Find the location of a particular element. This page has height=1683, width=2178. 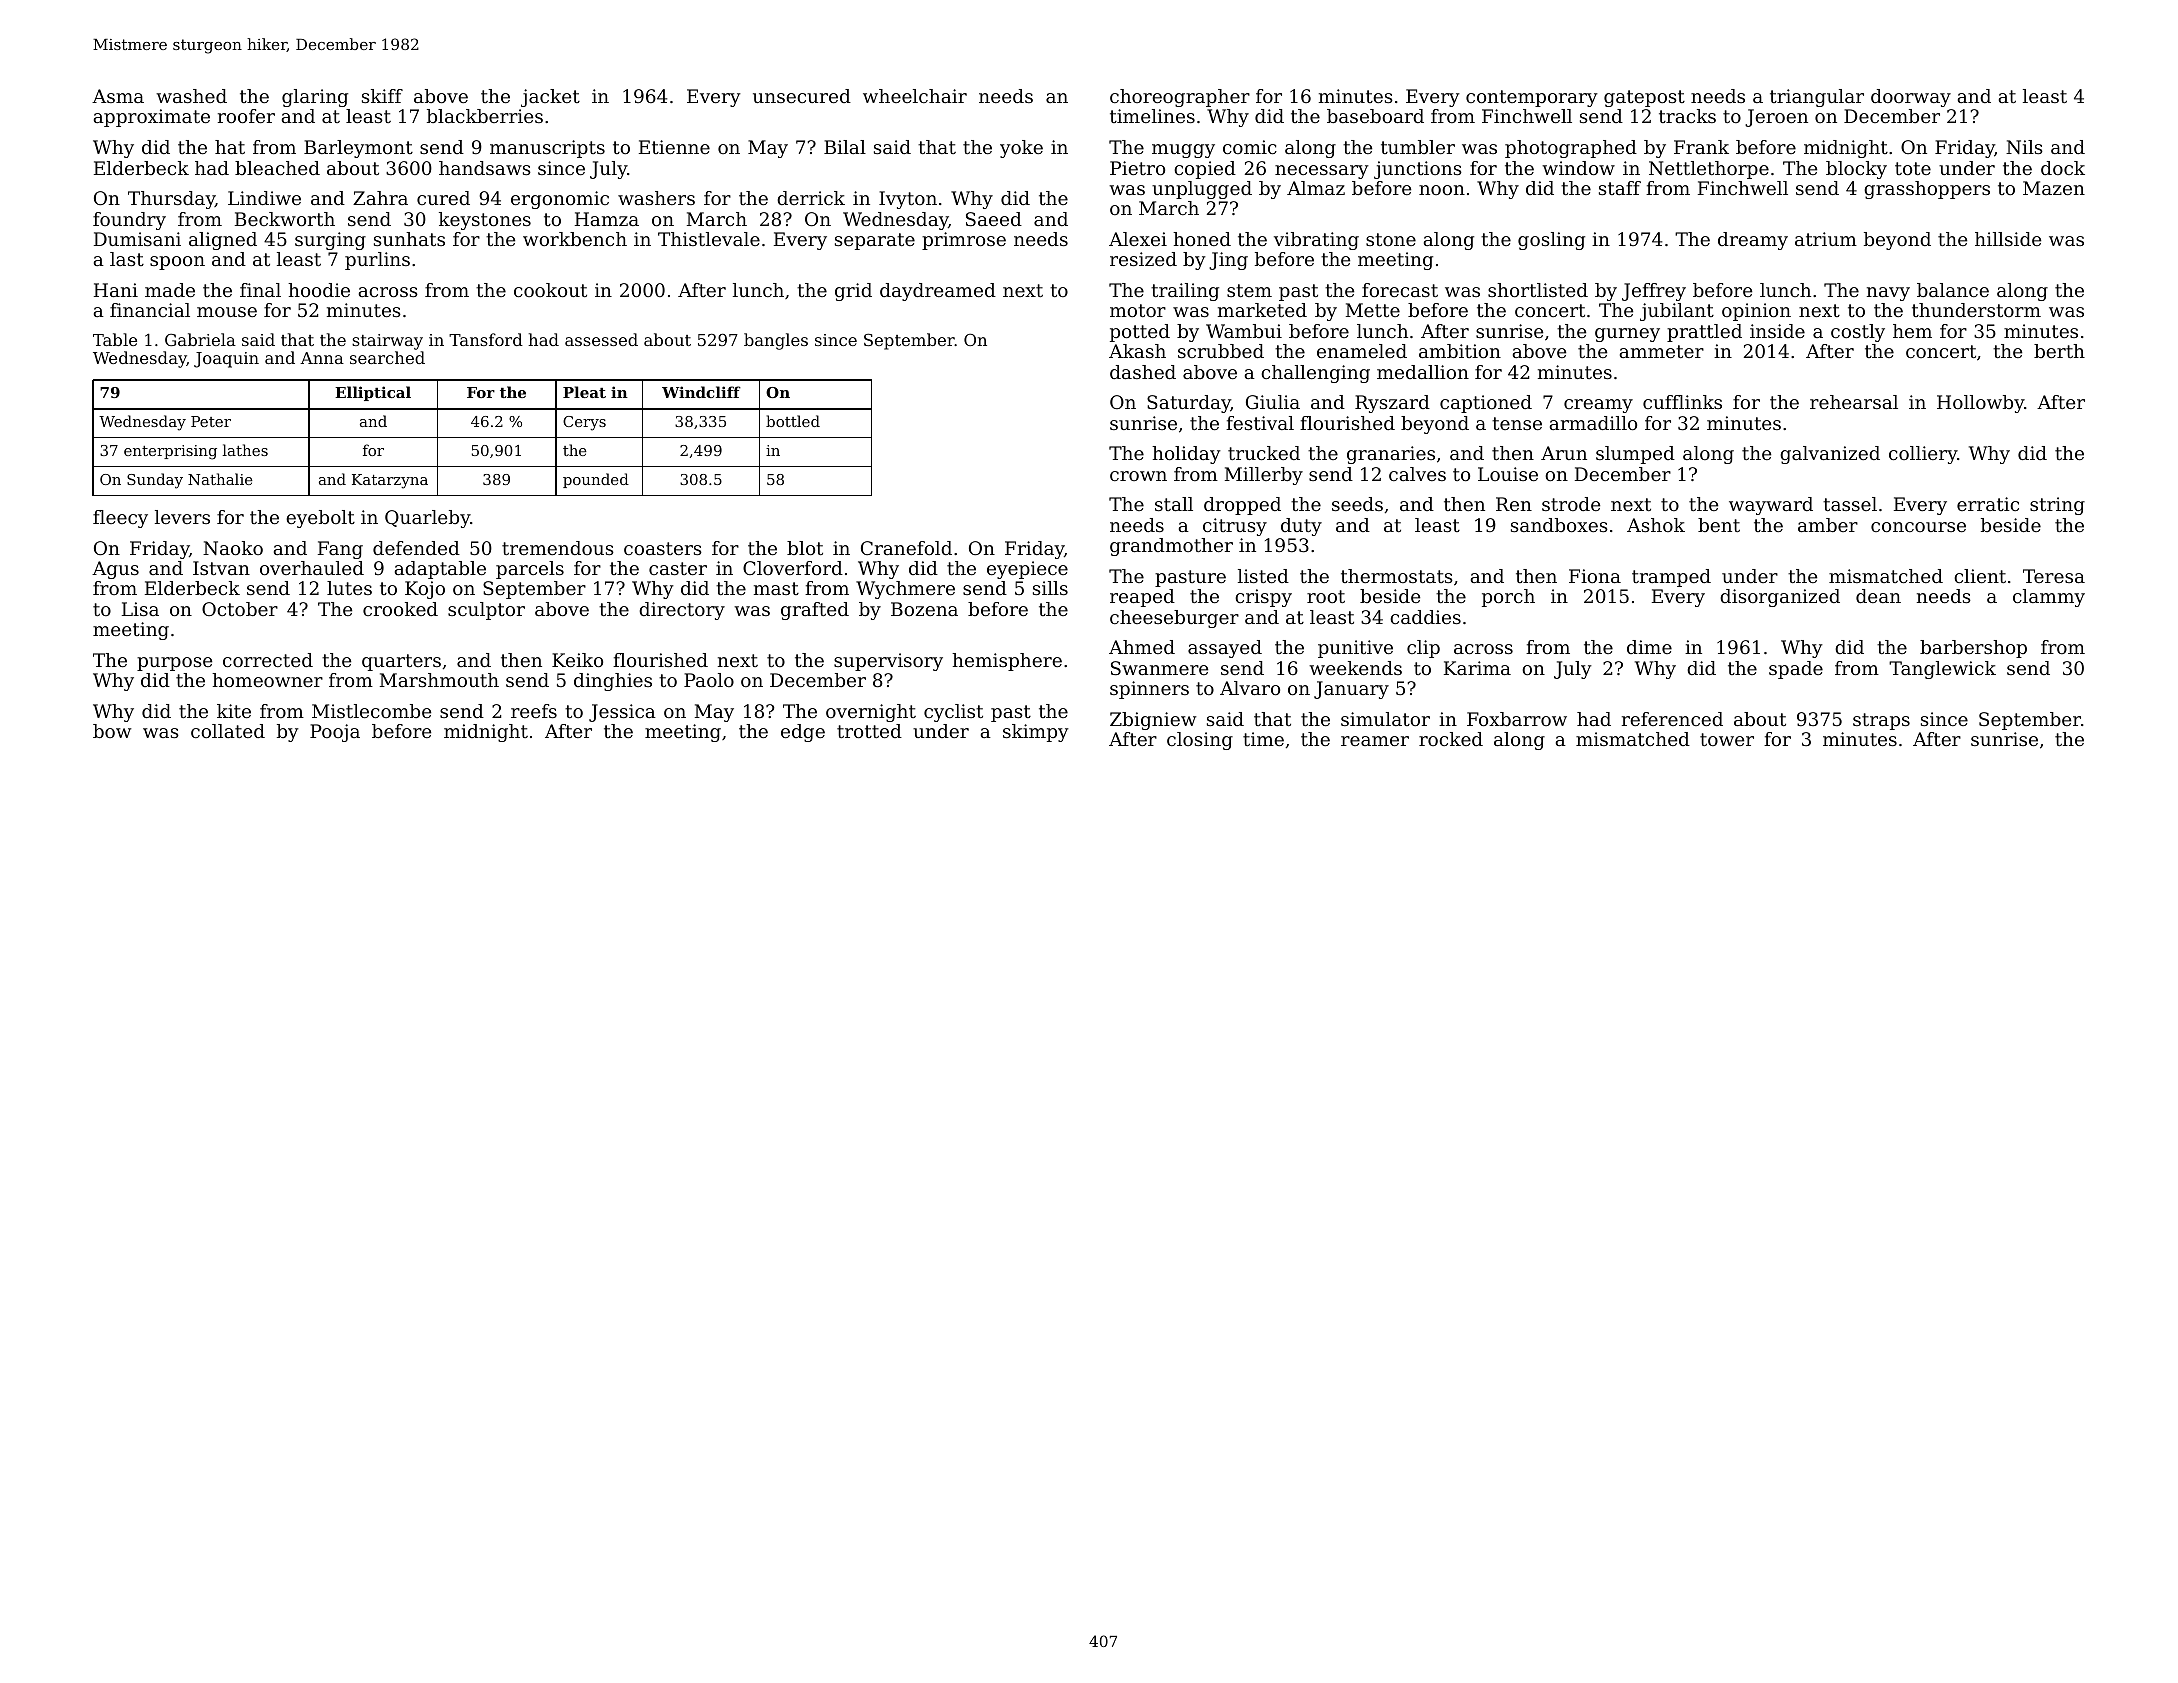

atrium is located at coordinates (1826, 239).
